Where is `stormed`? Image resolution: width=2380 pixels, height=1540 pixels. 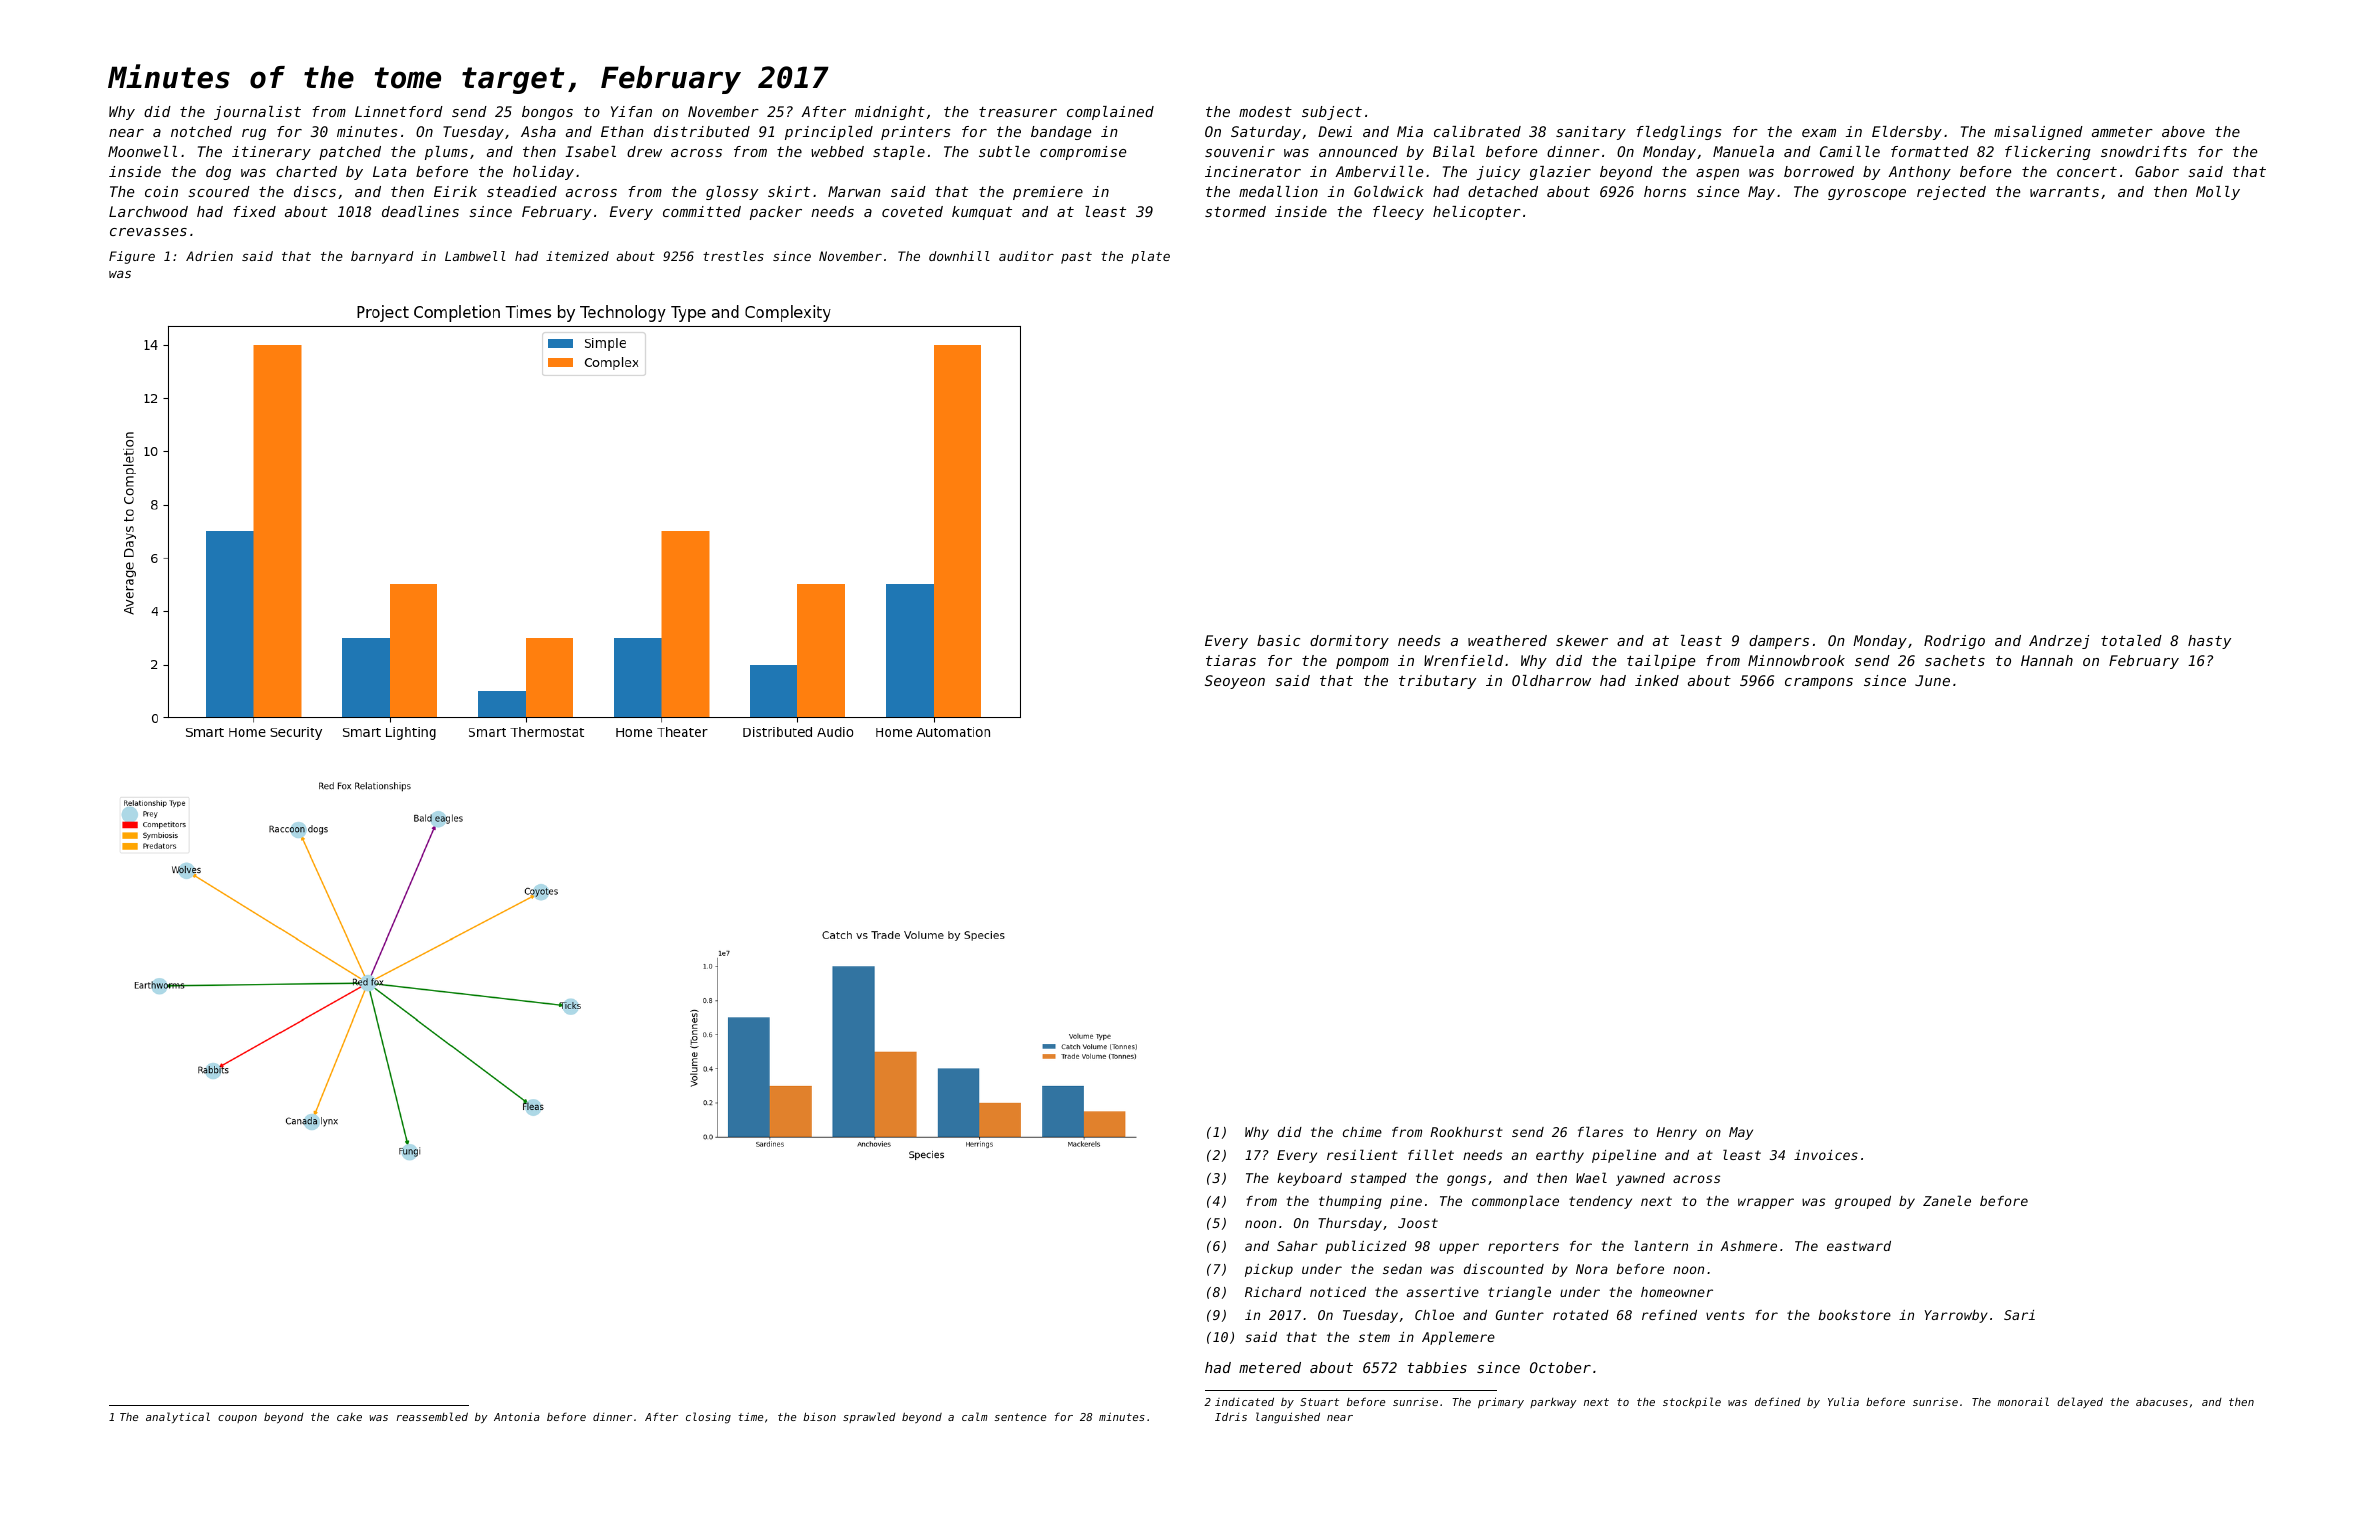 stormed is located at coordinates (1235, 211).
